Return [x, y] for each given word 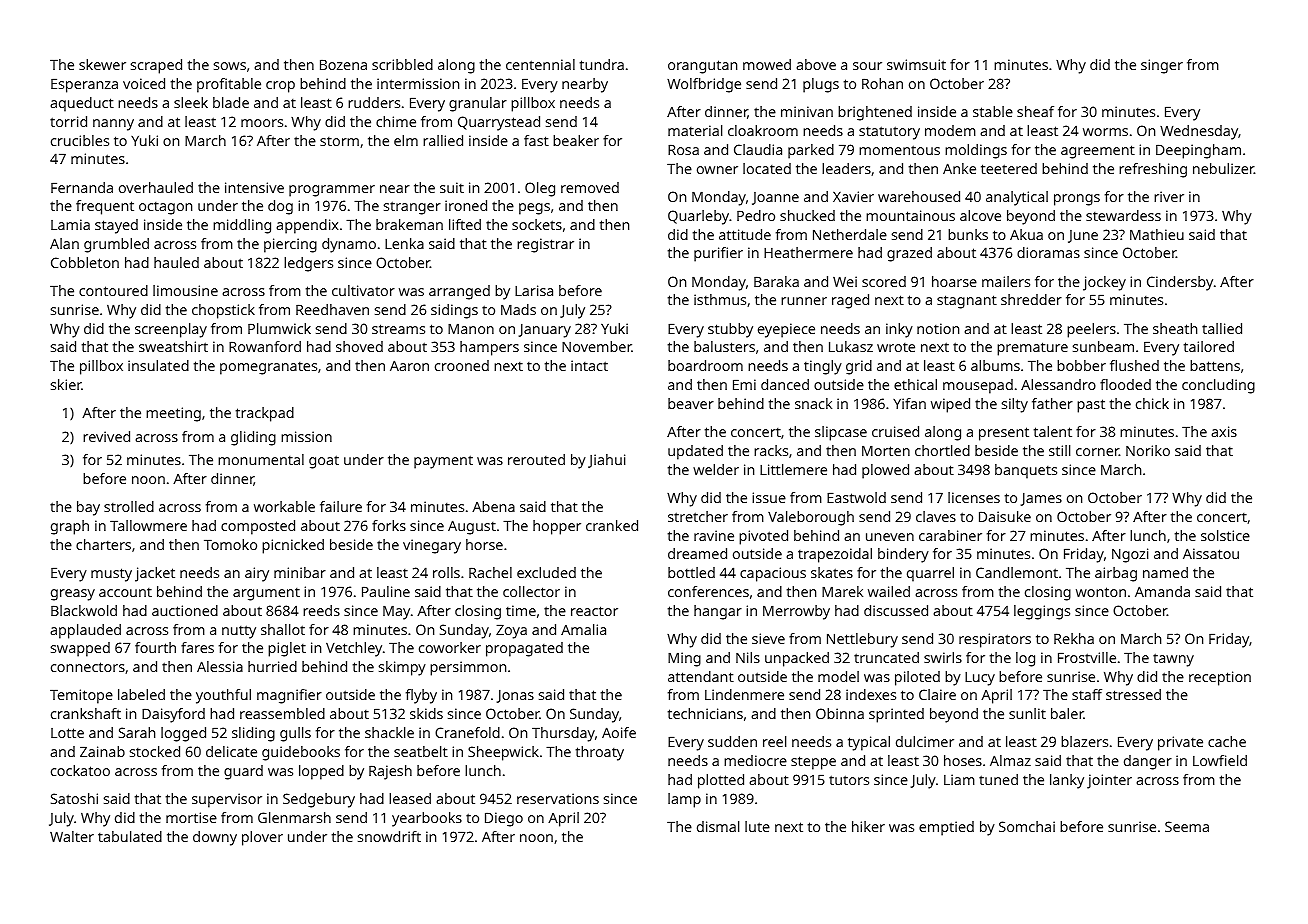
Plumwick [279, 328]
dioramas [1048, 252]
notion [938, 328]
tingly [823, 367]
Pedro [756, 215]
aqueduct [82, 104]
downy [215, 838]
